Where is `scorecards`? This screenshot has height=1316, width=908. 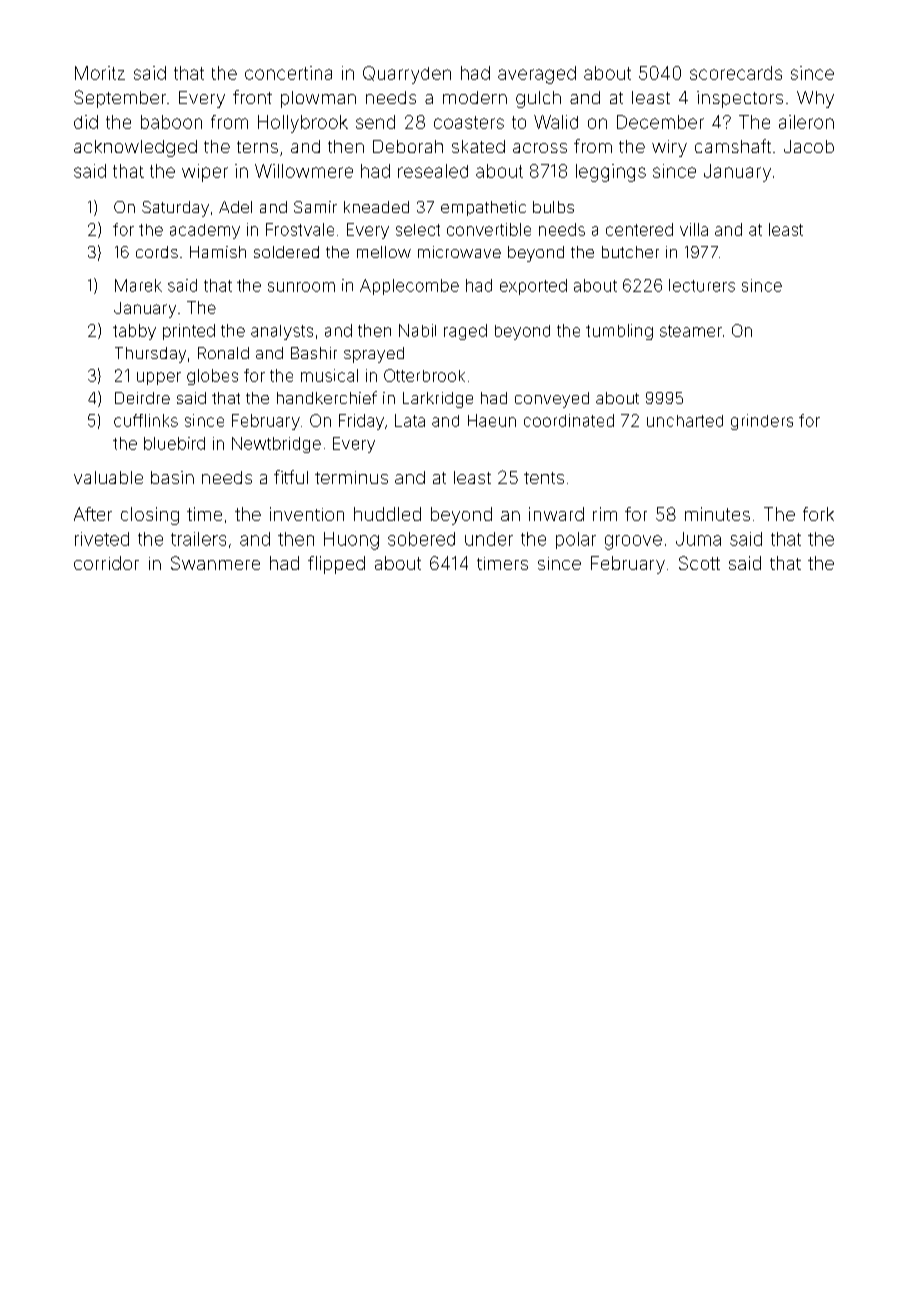
scorecards is located at coordinates (736, 73).
